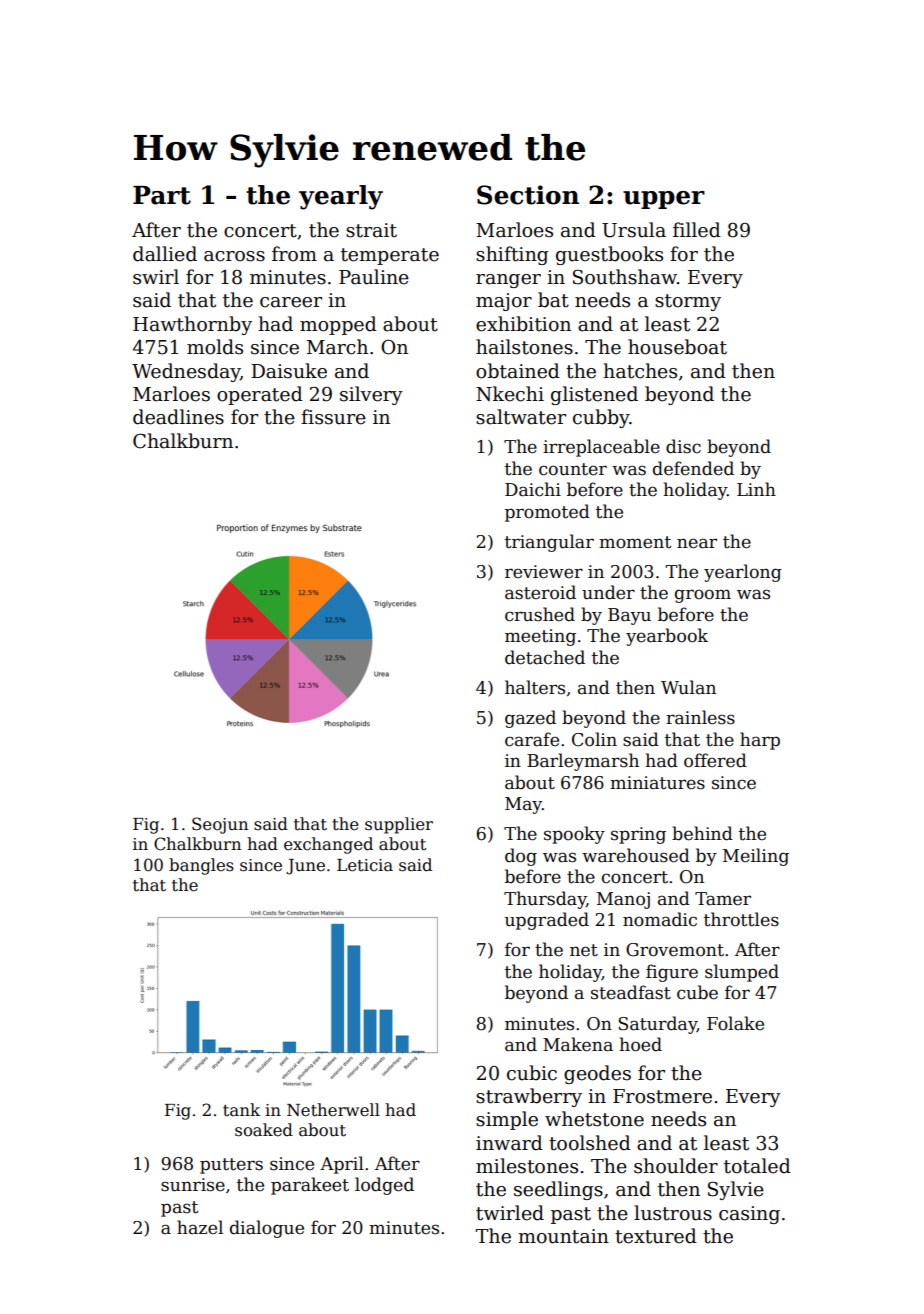  Describe the element at coordinates (193, 1185) in the screenshot. I see `sunrise` at that location.
